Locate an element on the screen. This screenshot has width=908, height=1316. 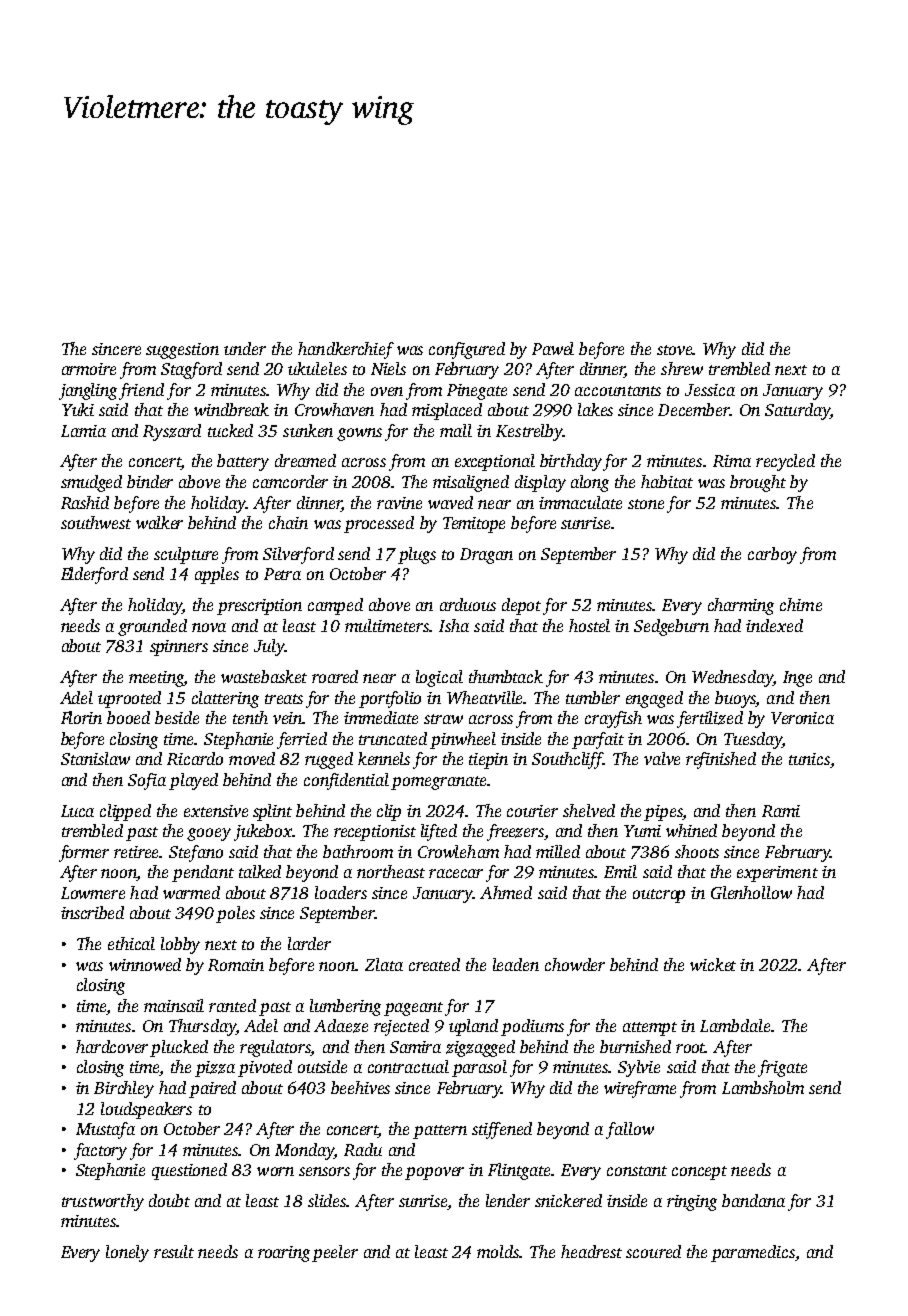
ranted is located at coordinates (232, 1005).
